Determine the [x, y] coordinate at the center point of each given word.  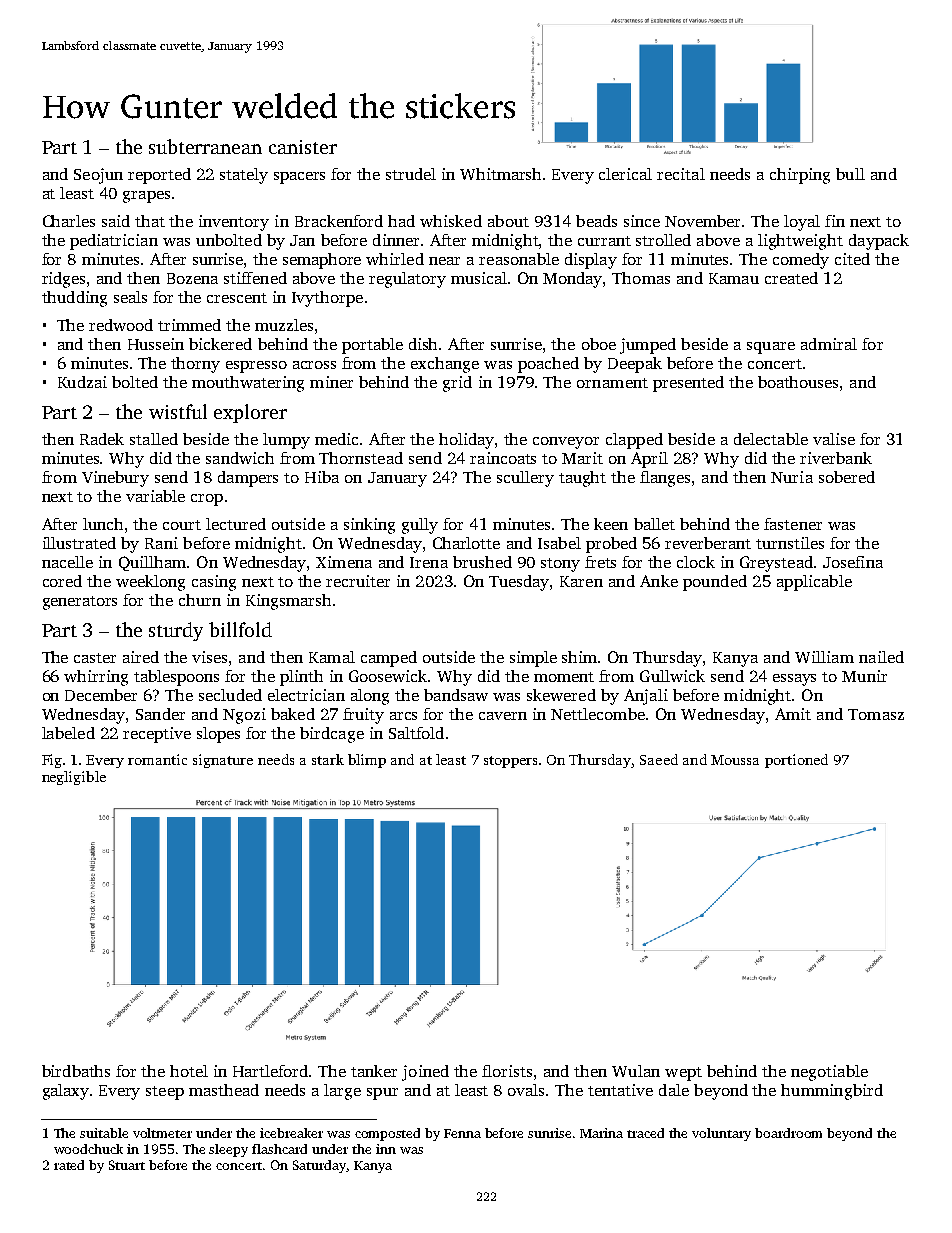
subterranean [205, 146]
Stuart [127, 1165]
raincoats [503, 458]
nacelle [67, 562]
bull [850, 174]
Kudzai [82, 382]
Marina [601, 1133]
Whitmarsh [500, 174]
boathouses [798, 382]
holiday [466, 441]
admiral [829, 344]
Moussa [735, 760]
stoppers [510, 762]
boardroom [788, 1133]
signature [223, 761]
